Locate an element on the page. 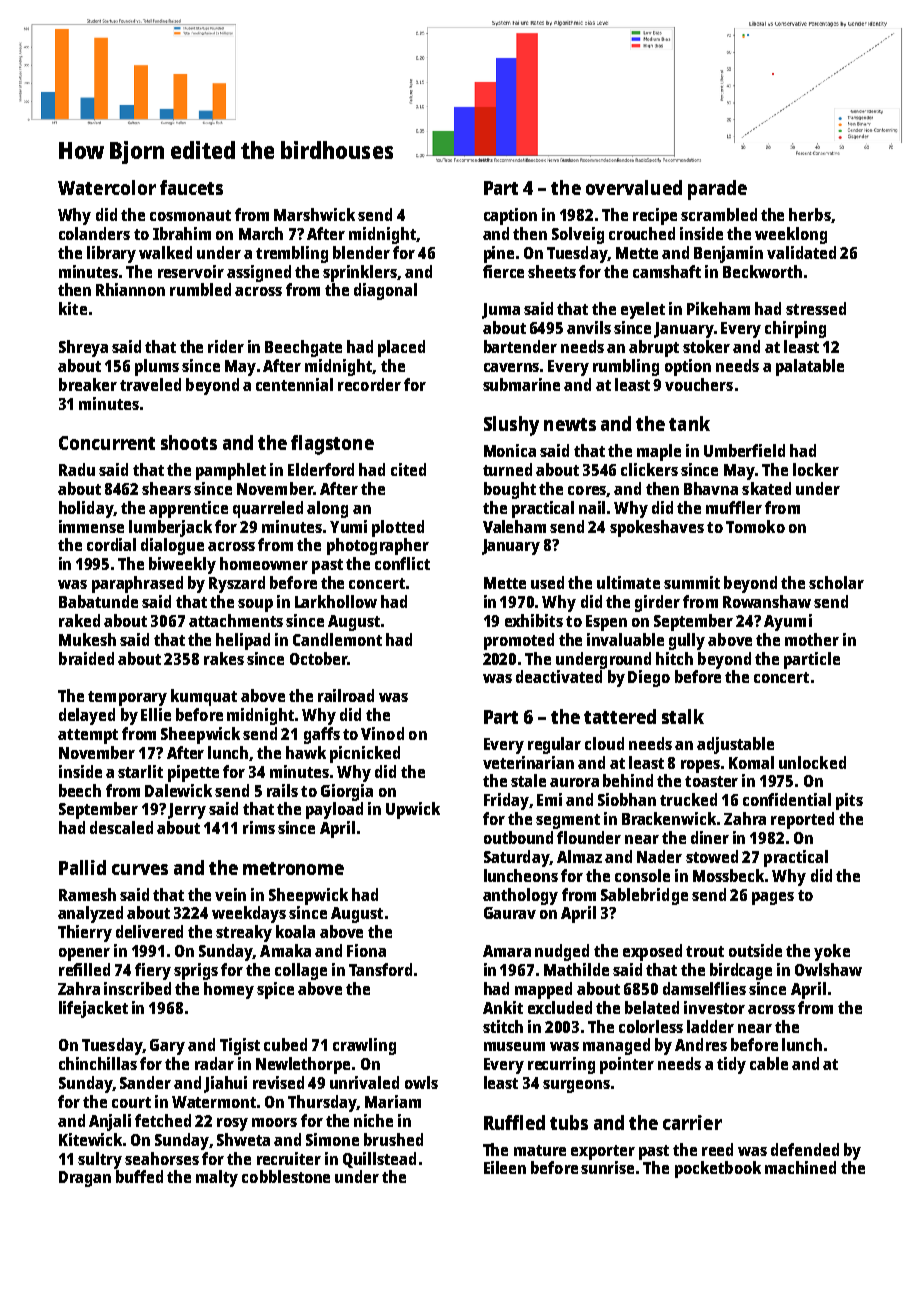 This image has height=1314, width=924. Valeham is located at coordinates (514, 526).
